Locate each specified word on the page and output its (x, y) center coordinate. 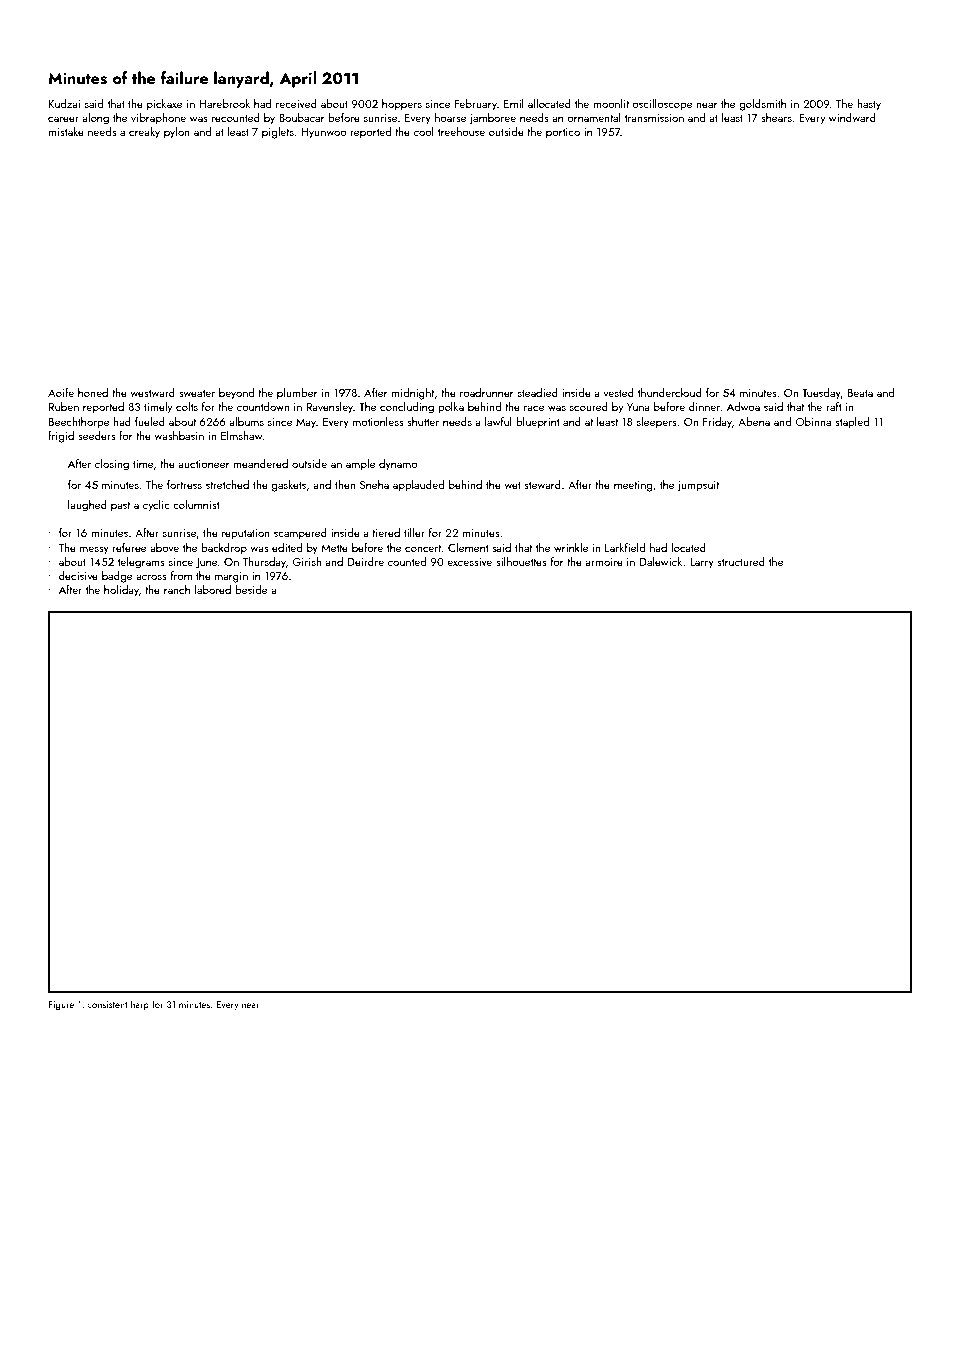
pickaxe (164, 105)
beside (251, 589)
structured (741, 561)
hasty (869, 105)
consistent (107, 1004)
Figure (61, 1005)
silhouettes (521, 561)
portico (563, 133)
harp (140, 1005)
